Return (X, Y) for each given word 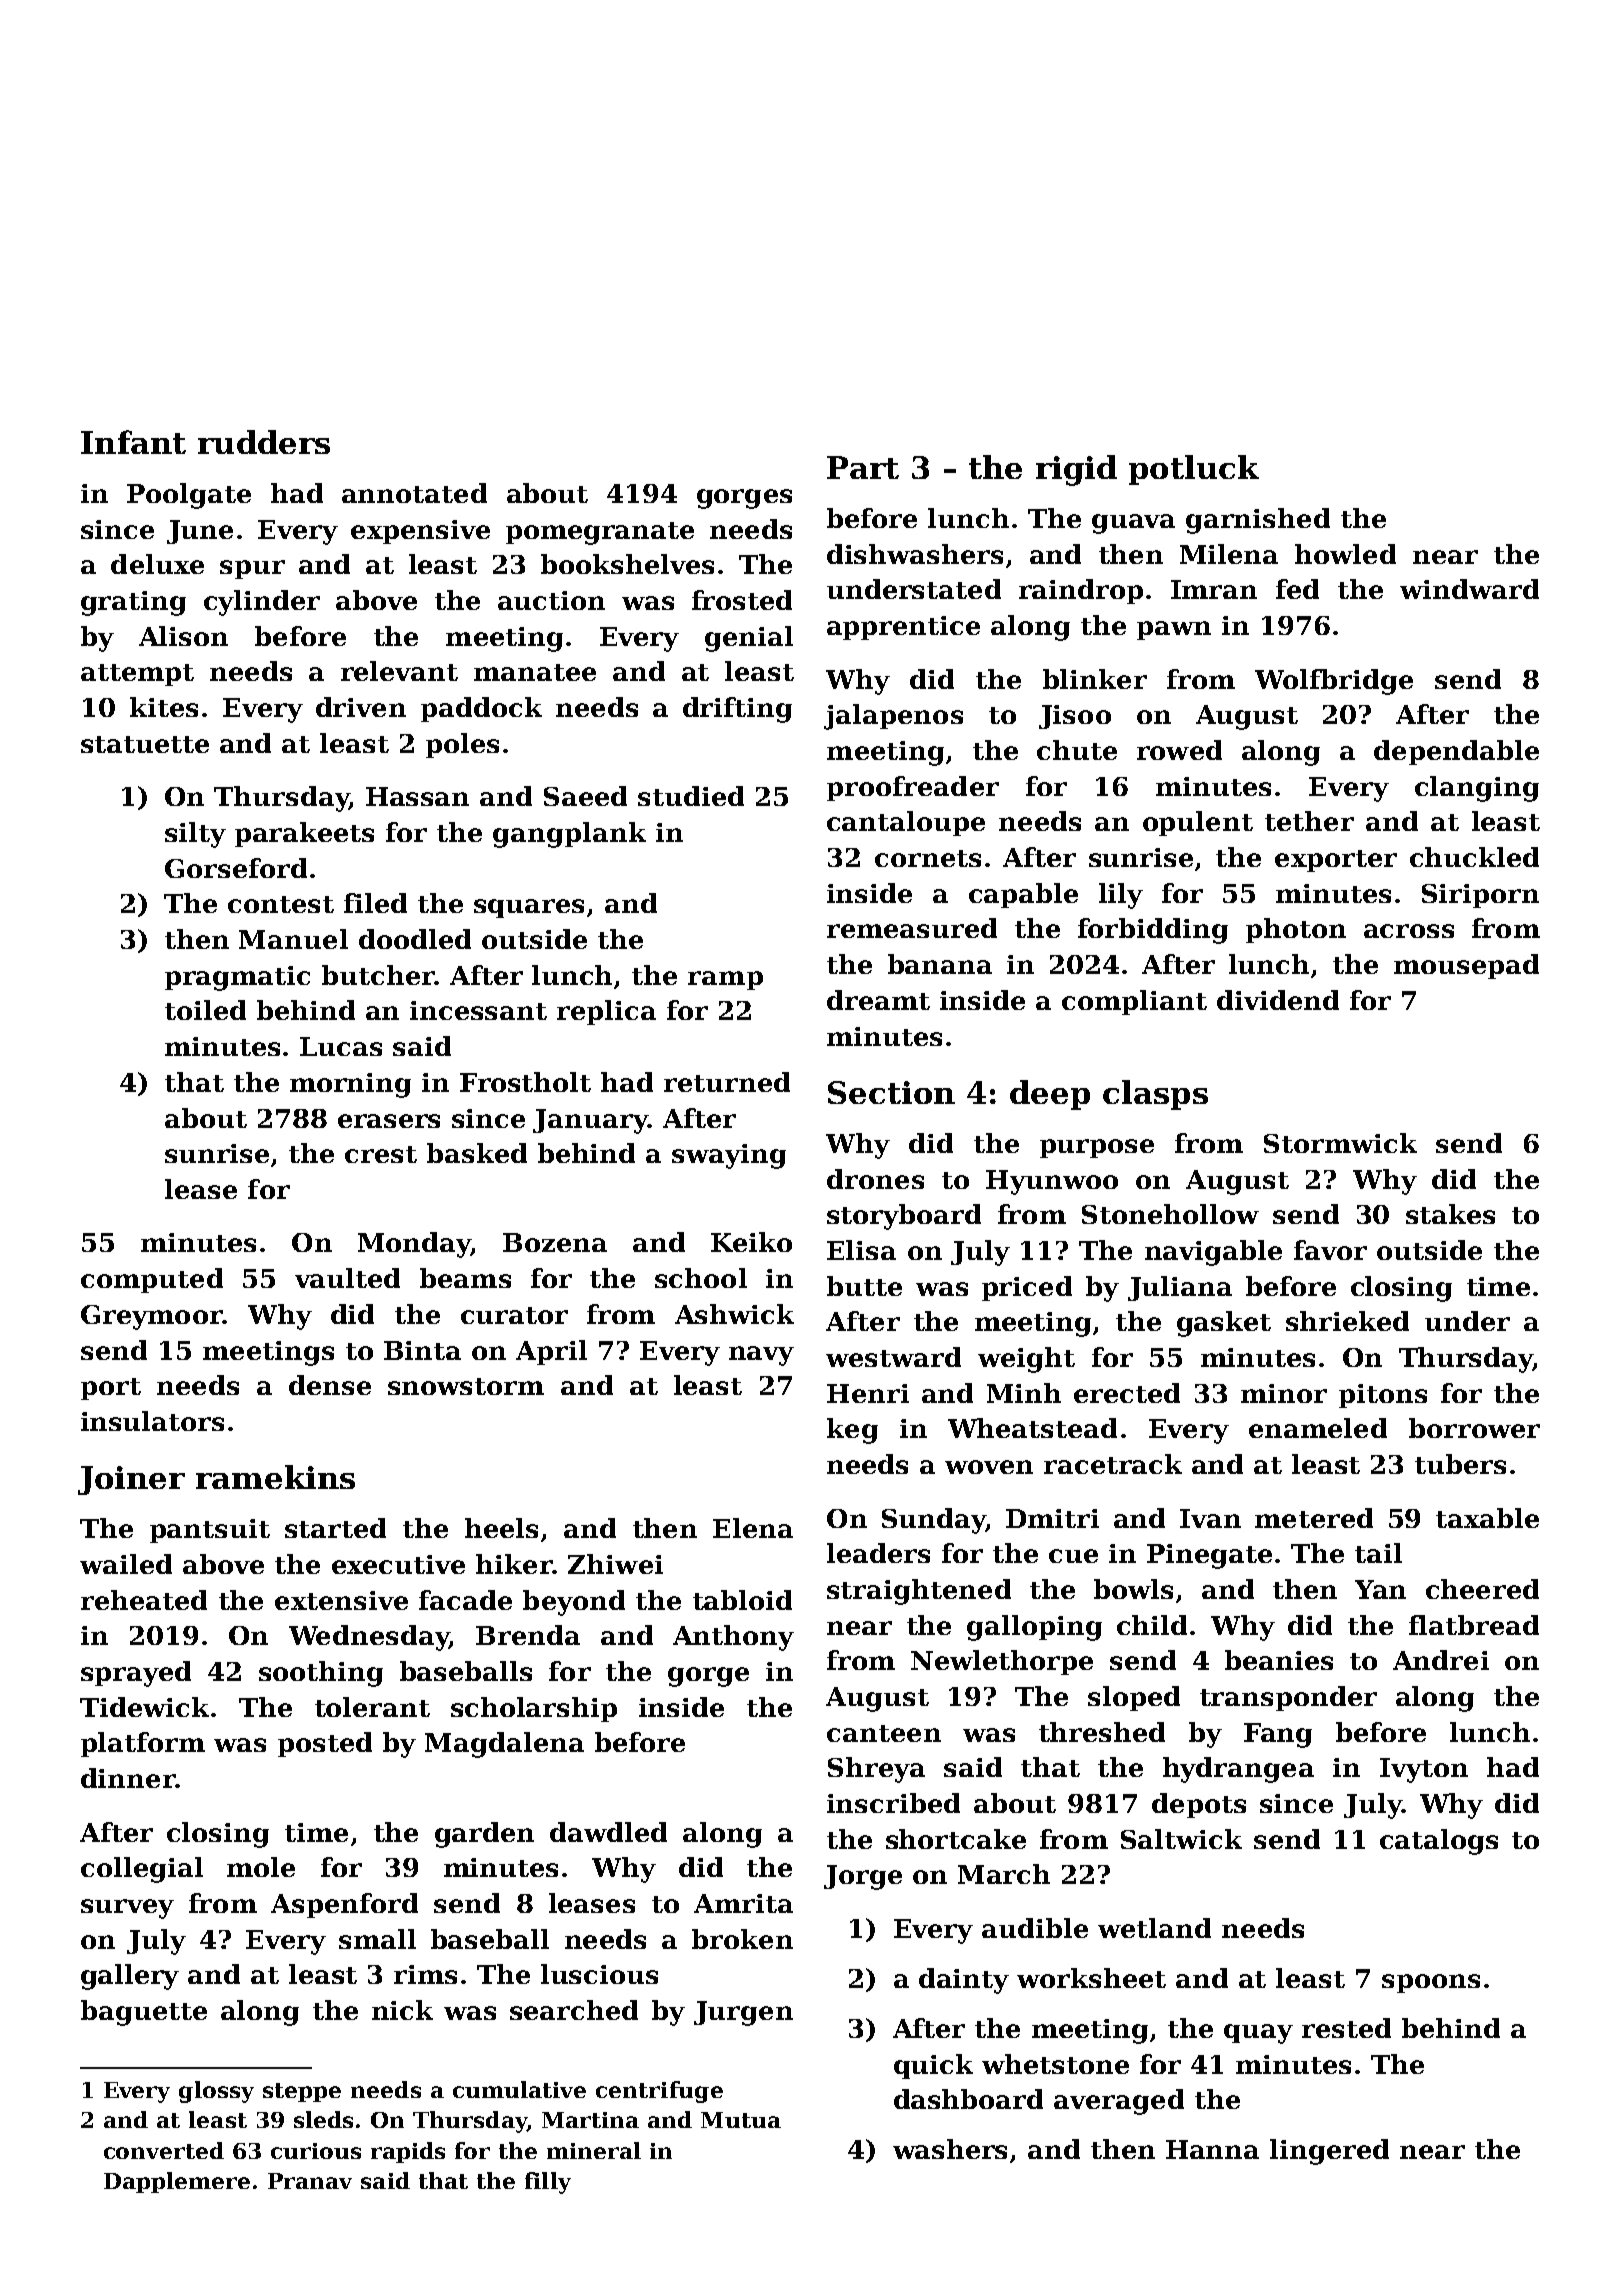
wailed (126, 1564)
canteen (884, 1733)
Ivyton (1424, 1770)
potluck (1194, 470)
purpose (1097, 1148)
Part (863, 467)
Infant (133, 442)
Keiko (751, 1242)
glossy (216, 2092)
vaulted (347, 1278)
